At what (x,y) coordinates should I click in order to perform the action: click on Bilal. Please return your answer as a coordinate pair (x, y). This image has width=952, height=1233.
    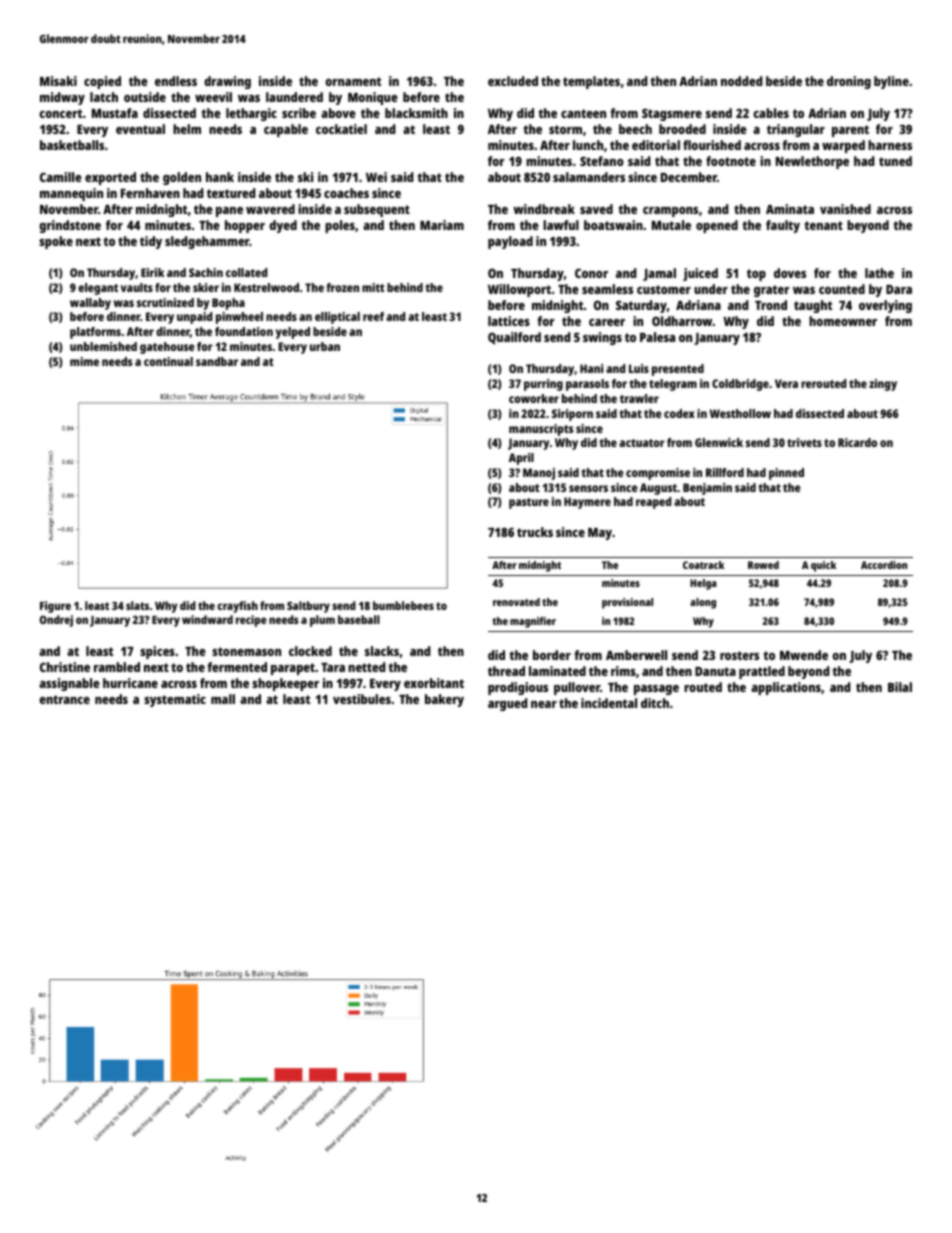
    Looking at the image, I should click on (900, 687).
